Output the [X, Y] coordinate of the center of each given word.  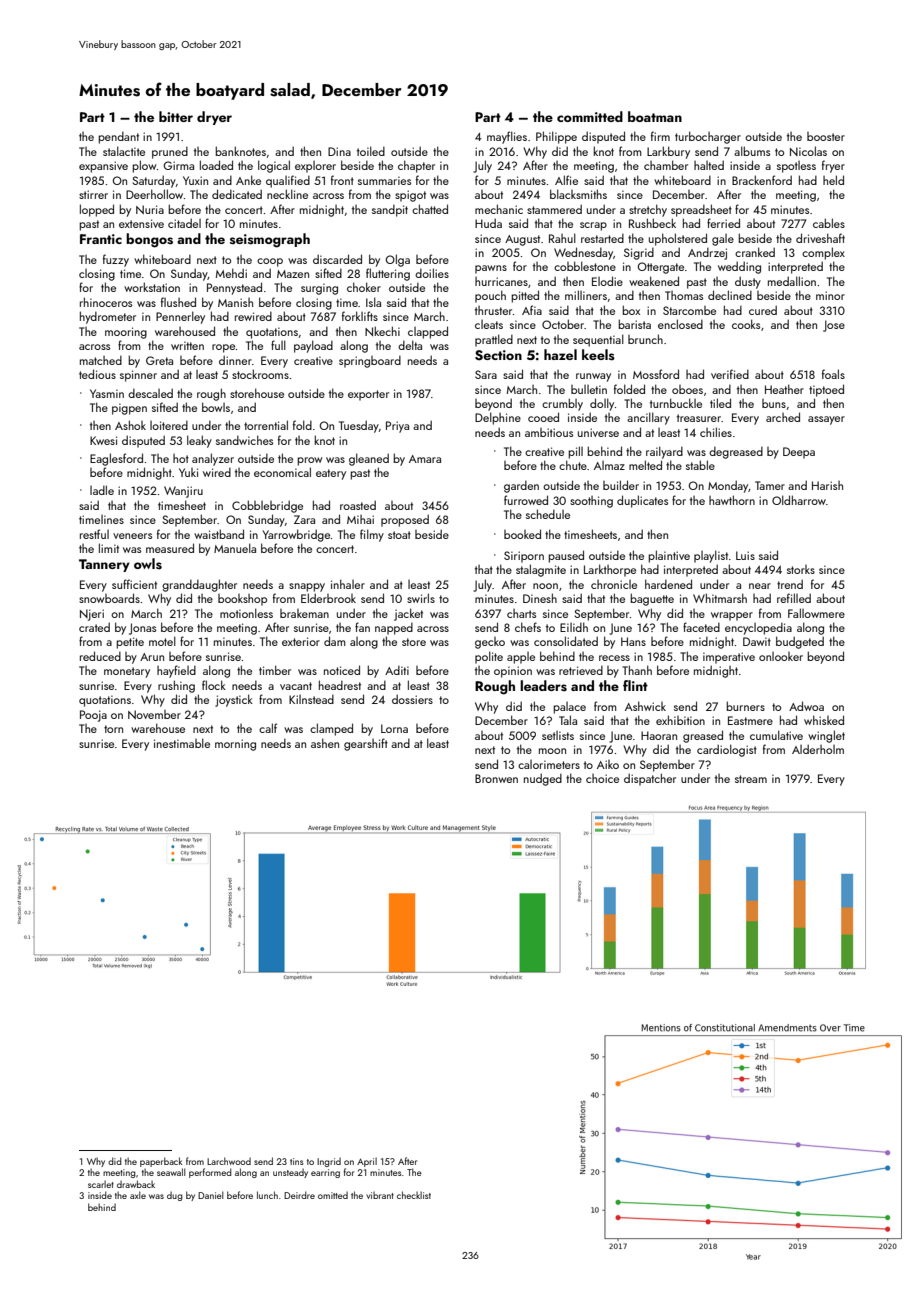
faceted [701, 627]
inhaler [348, 584]
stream [751, 779]
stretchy [648, 210]
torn [113, 729]
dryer [214, 118]
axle [138, 1195]
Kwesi [103, 440]
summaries [384, 180]
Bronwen [496, 778]
